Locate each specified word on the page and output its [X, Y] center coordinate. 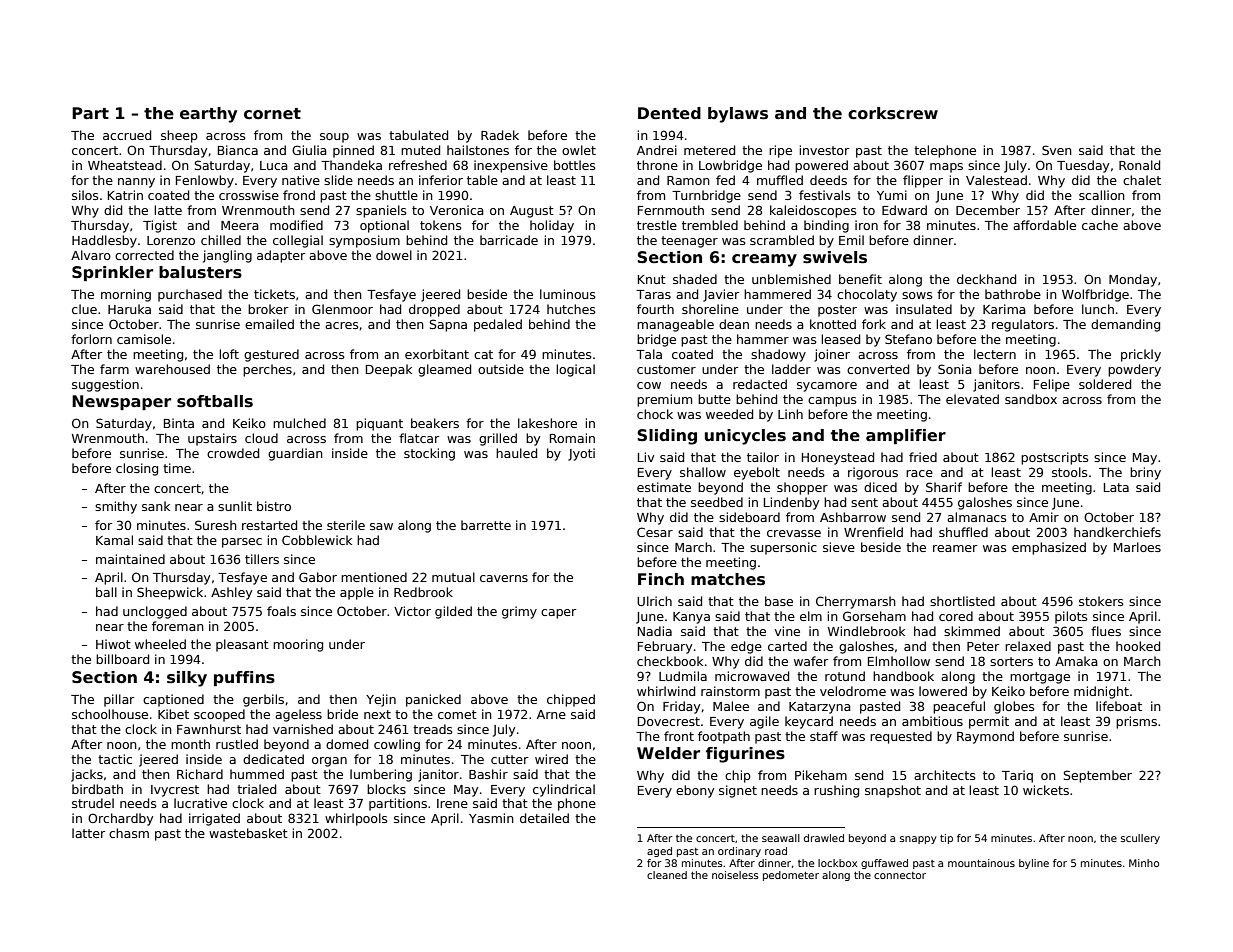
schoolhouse [110, 714]
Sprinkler [112, 273]
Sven [1057, 150]
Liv [646, 457]
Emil [851, 240]
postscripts [1055, 458]
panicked [433, 700]
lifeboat [1119, 706]
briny [1145, 473]
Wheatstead [125, 165]
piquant [379, 424]
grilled [498, 439]
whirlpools [356, 819]
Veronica [457, 210]
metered [709, 150]
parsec [242, 543]
